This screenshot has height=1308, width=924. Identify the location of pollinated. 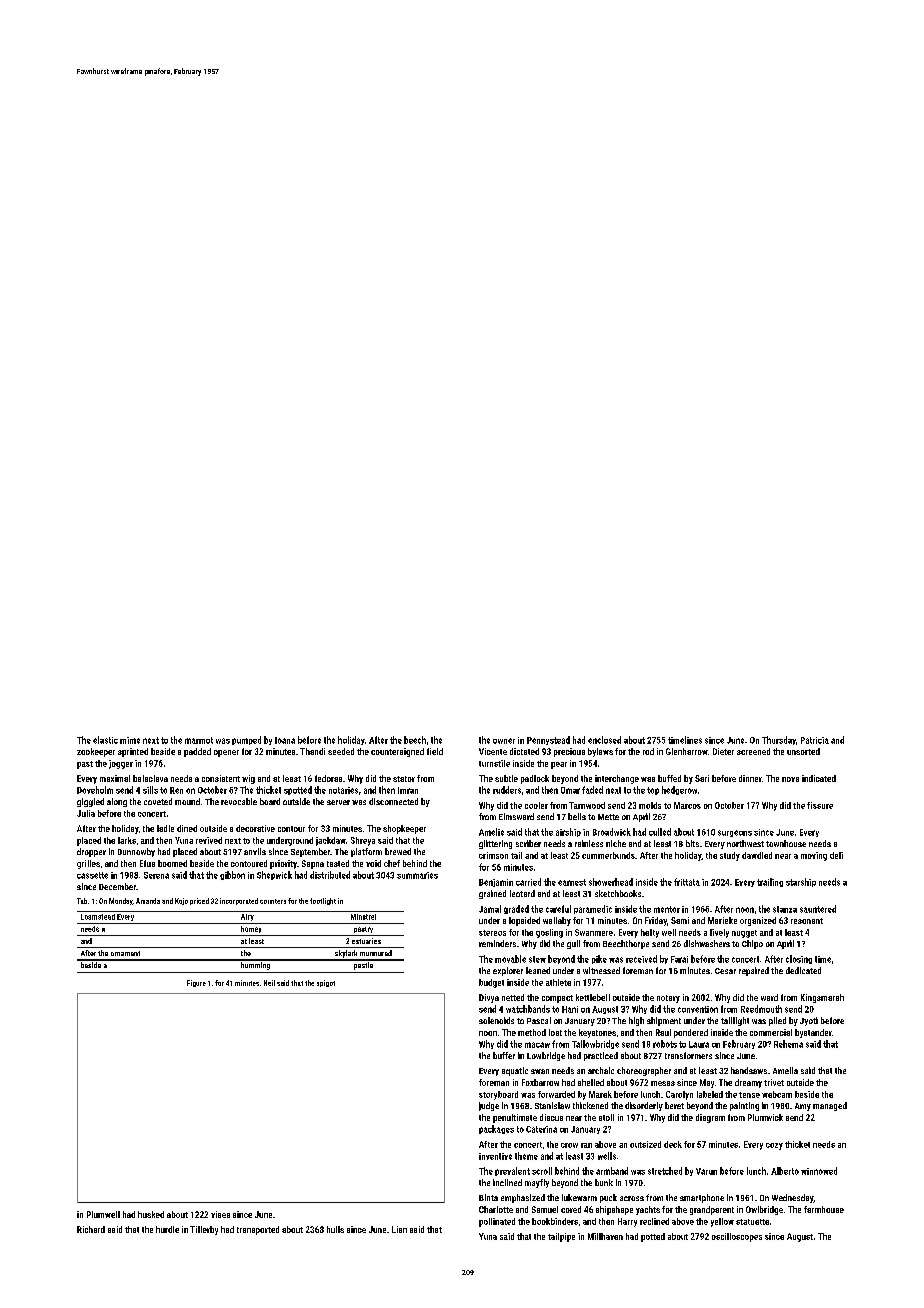
(497, 1222).
